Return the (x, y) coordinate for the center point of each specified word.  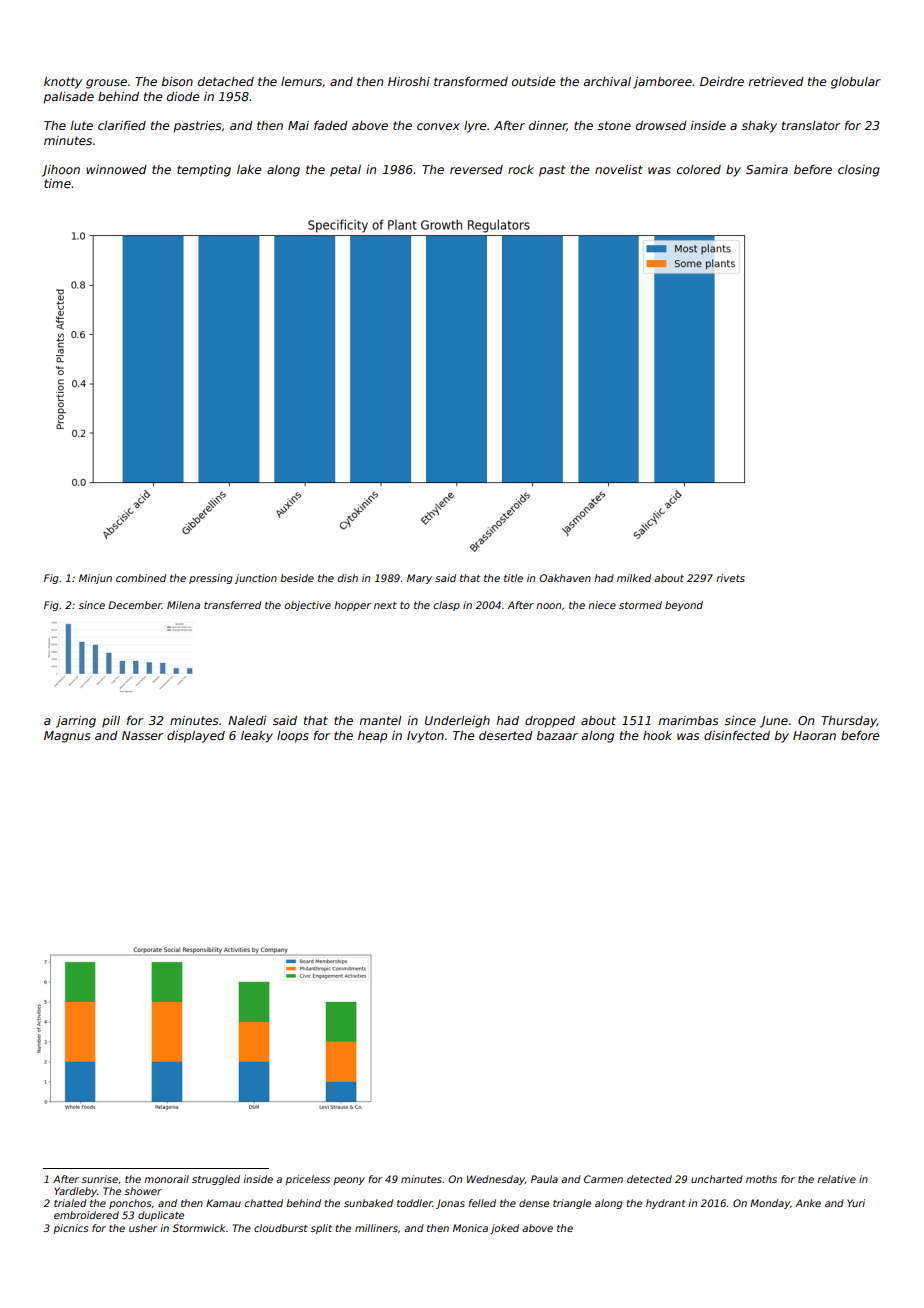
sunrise (100, 1179)
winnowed (116, 169)
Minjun (95, 579)
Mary (419, 579)
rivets (730, 578)
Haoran (814, 735)
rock (521, 169)
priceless (307, 1180)
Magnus (67, 737)
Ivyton (425, 737)
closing (859, 171)
